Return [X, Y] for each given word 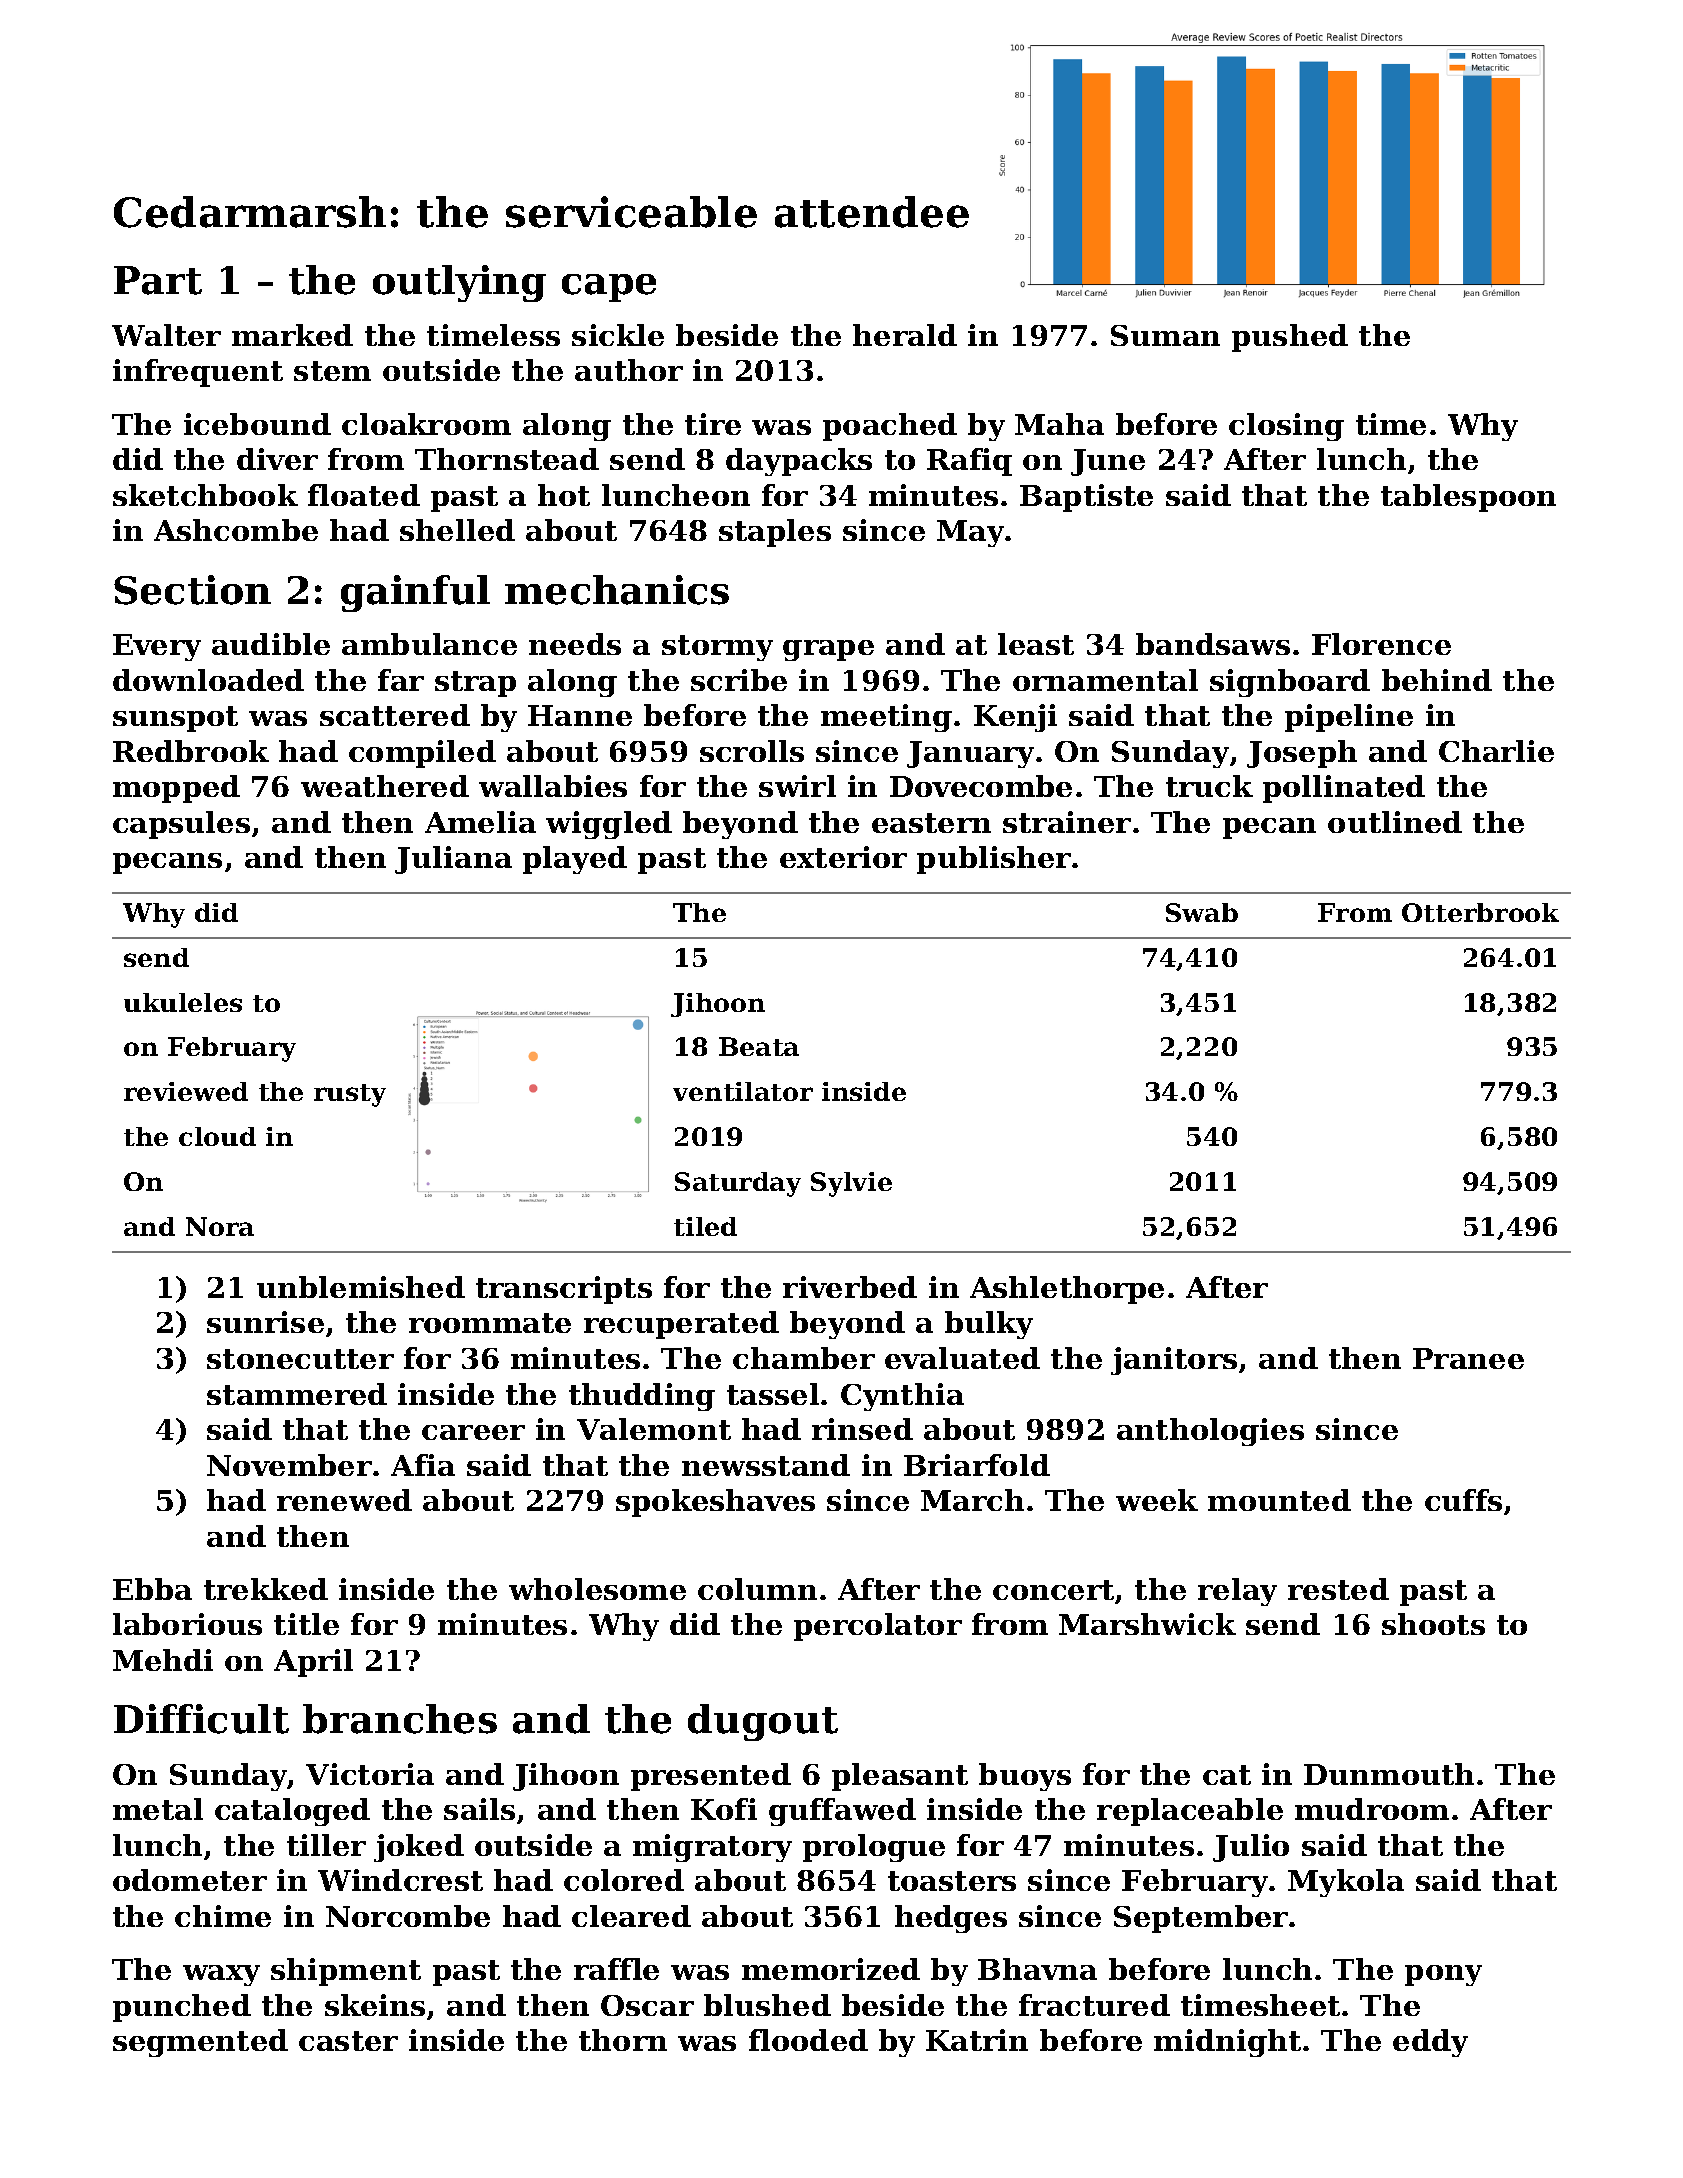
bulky [989, 1325]
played [575, 860]
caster [348, 2041]
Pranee [1468, 1358]
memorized [831, 1969]
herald [905, 335]
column [757, 1589]
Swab [1202, 912]
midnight [1227, 2043]
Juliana [453, 860]
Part [158, 280]
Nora [220, 1226]
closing [1286, 427]
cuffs [1463, 1500]
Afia [423, 1465]
